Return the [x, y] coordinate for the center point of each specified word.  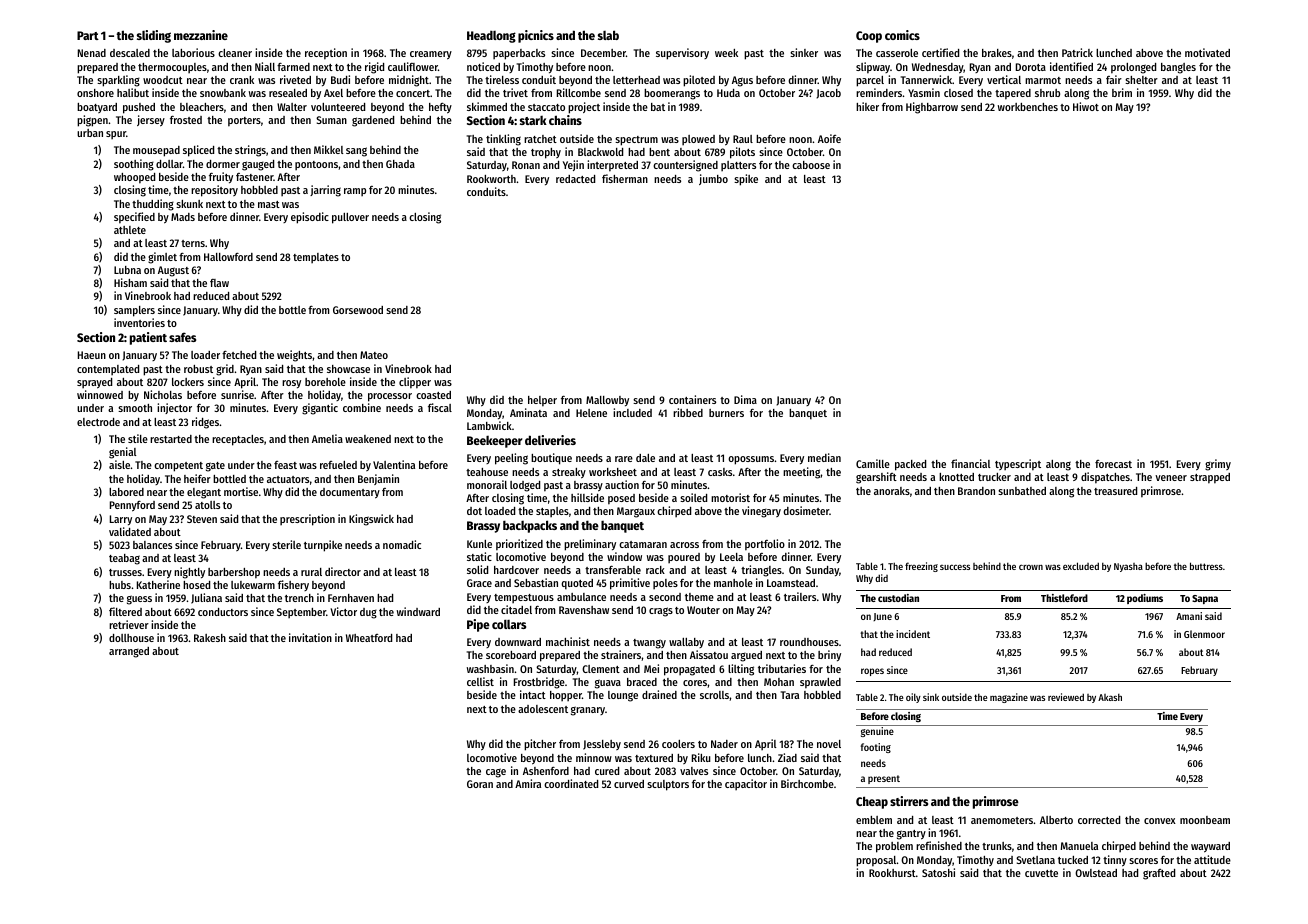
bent [659, 152]
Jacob [828, 94]
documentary [350, 493]
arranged [129, 652]
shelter [1141, 80]
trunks [997, 846]
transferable [613, 570]
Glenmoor [1204, 634]
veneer [1171, 478]
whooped [134, 178]
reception [326, 54]
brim [1122, 92]
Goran [480, 784]
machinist [568, 641]
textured [654, 758]
